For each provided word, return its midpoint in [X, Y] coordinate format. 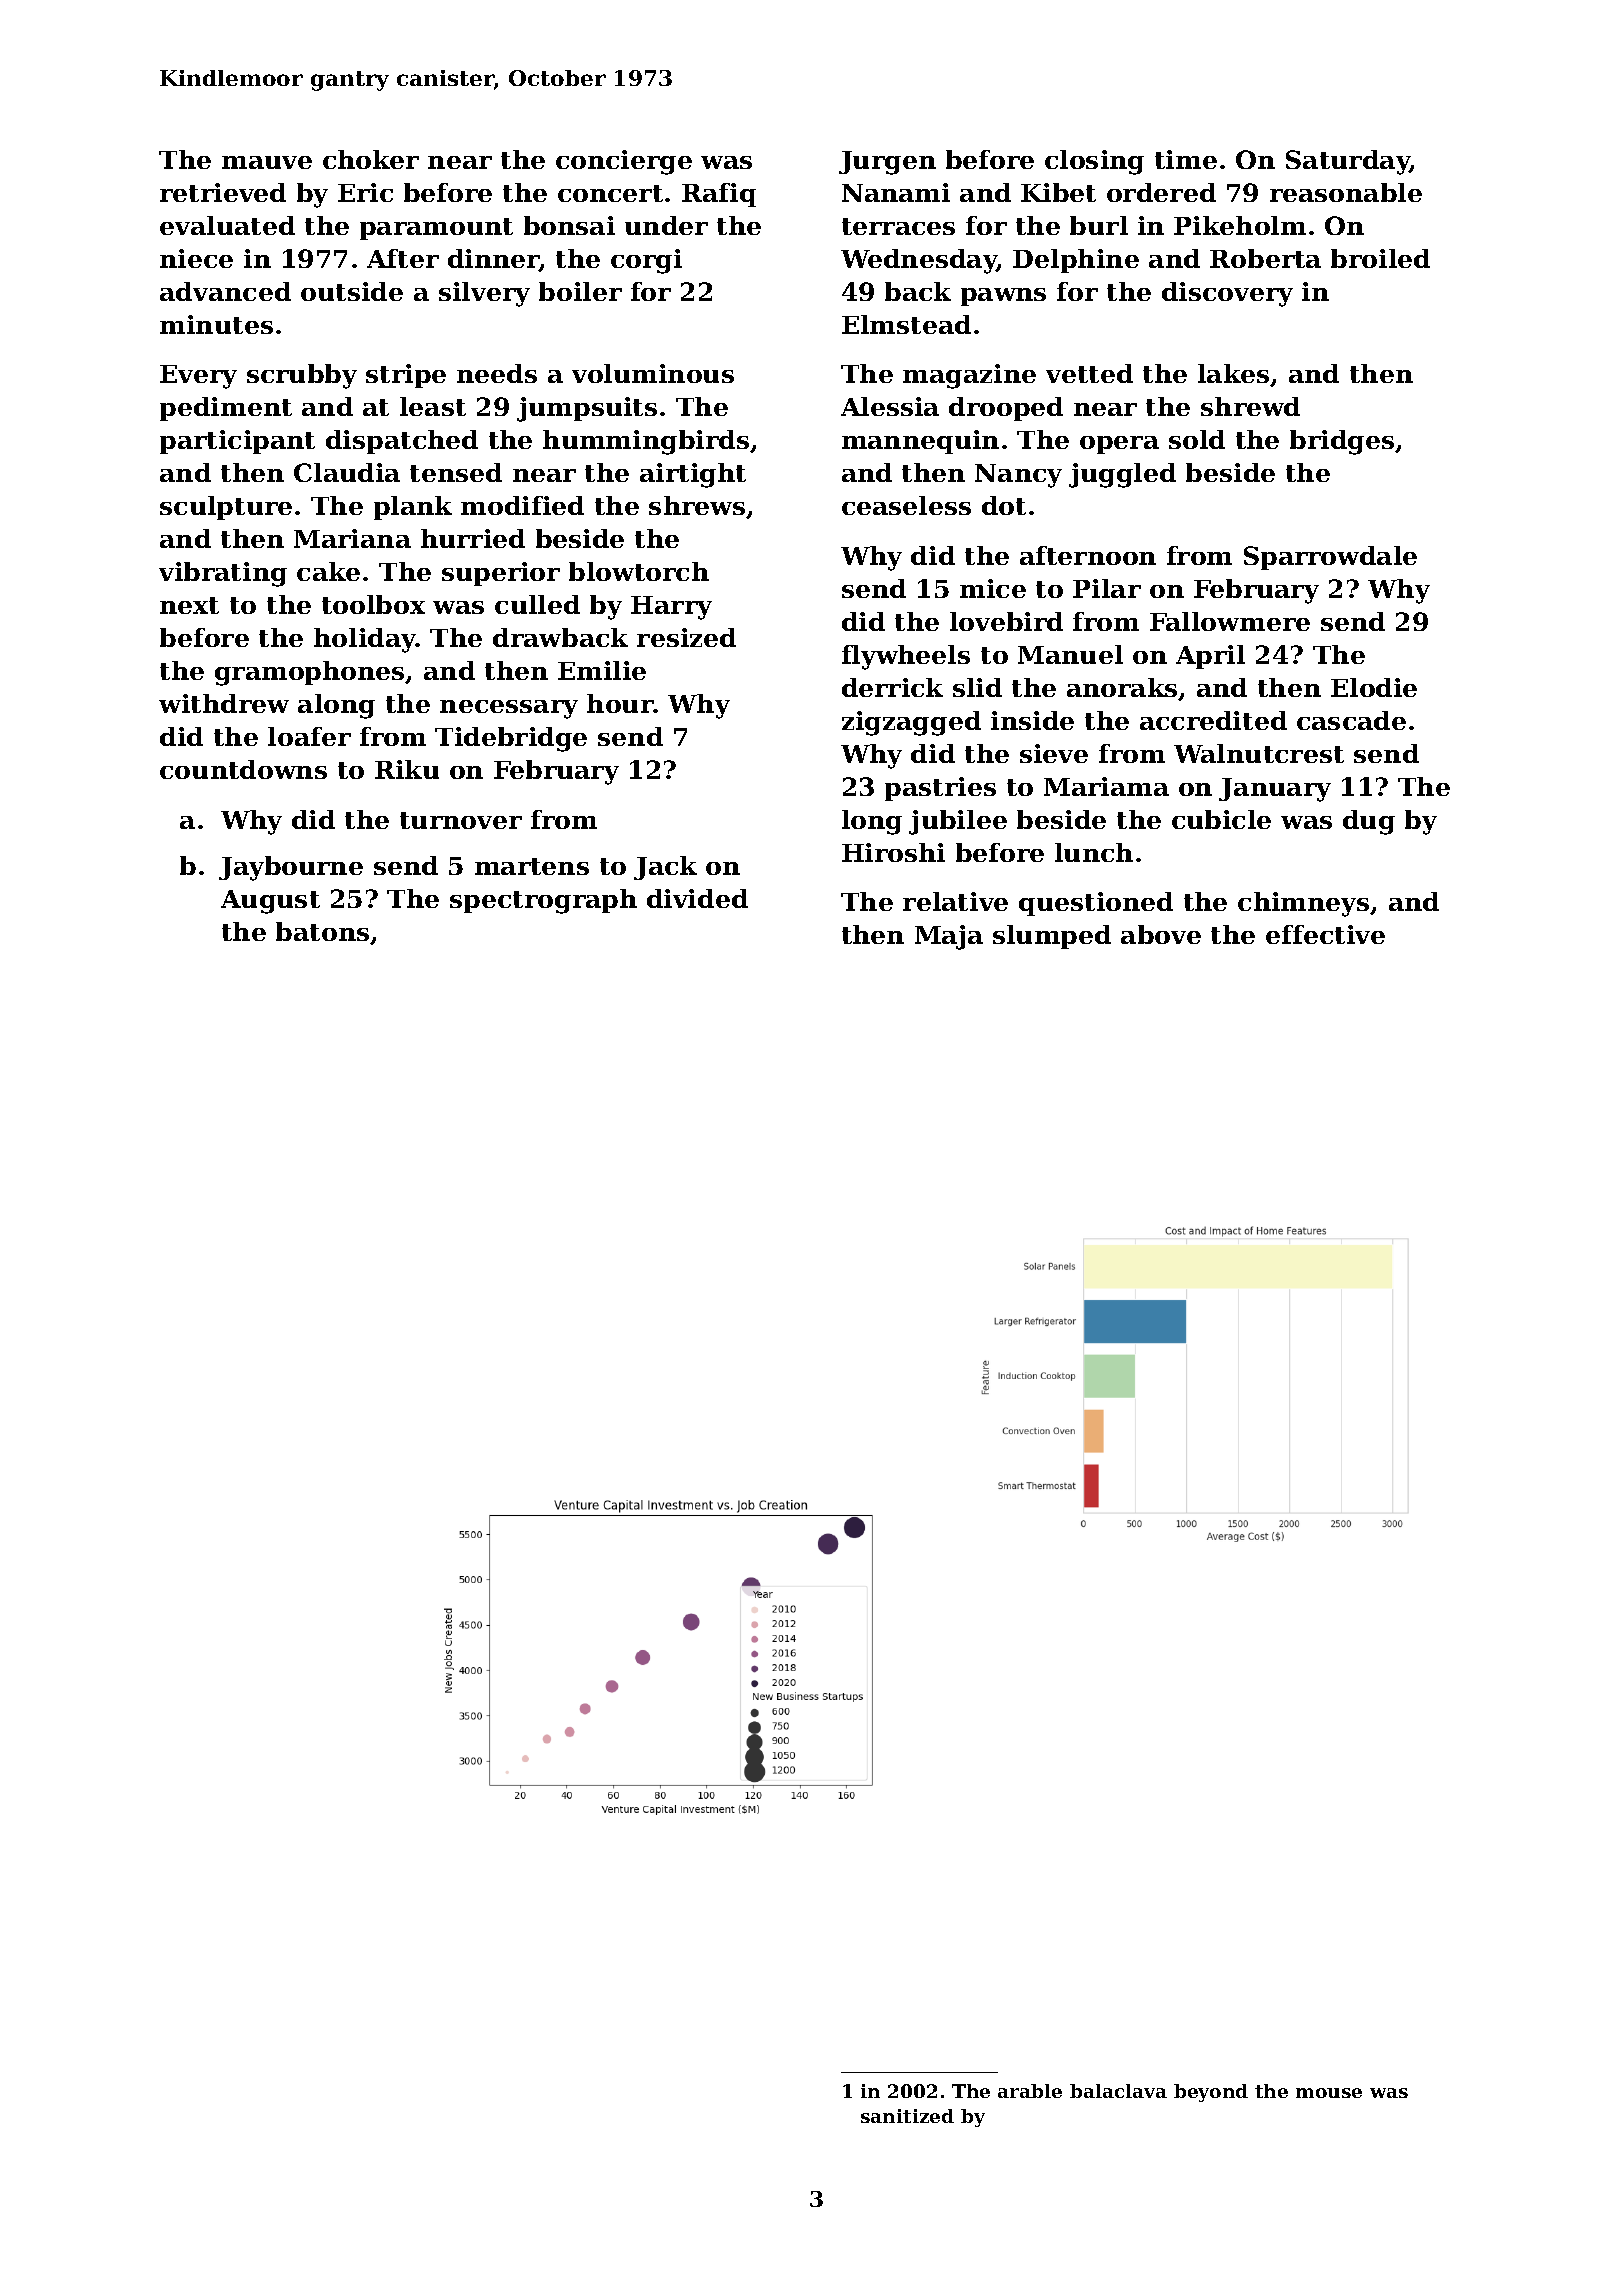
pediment [226, 409]
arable [1030, 2091]
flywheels [906, 657]
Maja [949, 937]
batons [322, 931]
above [1161, 934]
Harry [671, 608]
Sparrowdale [1330, 558]
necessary [509, 709]
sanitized [907, 2116]
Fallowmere [1230, 621]
